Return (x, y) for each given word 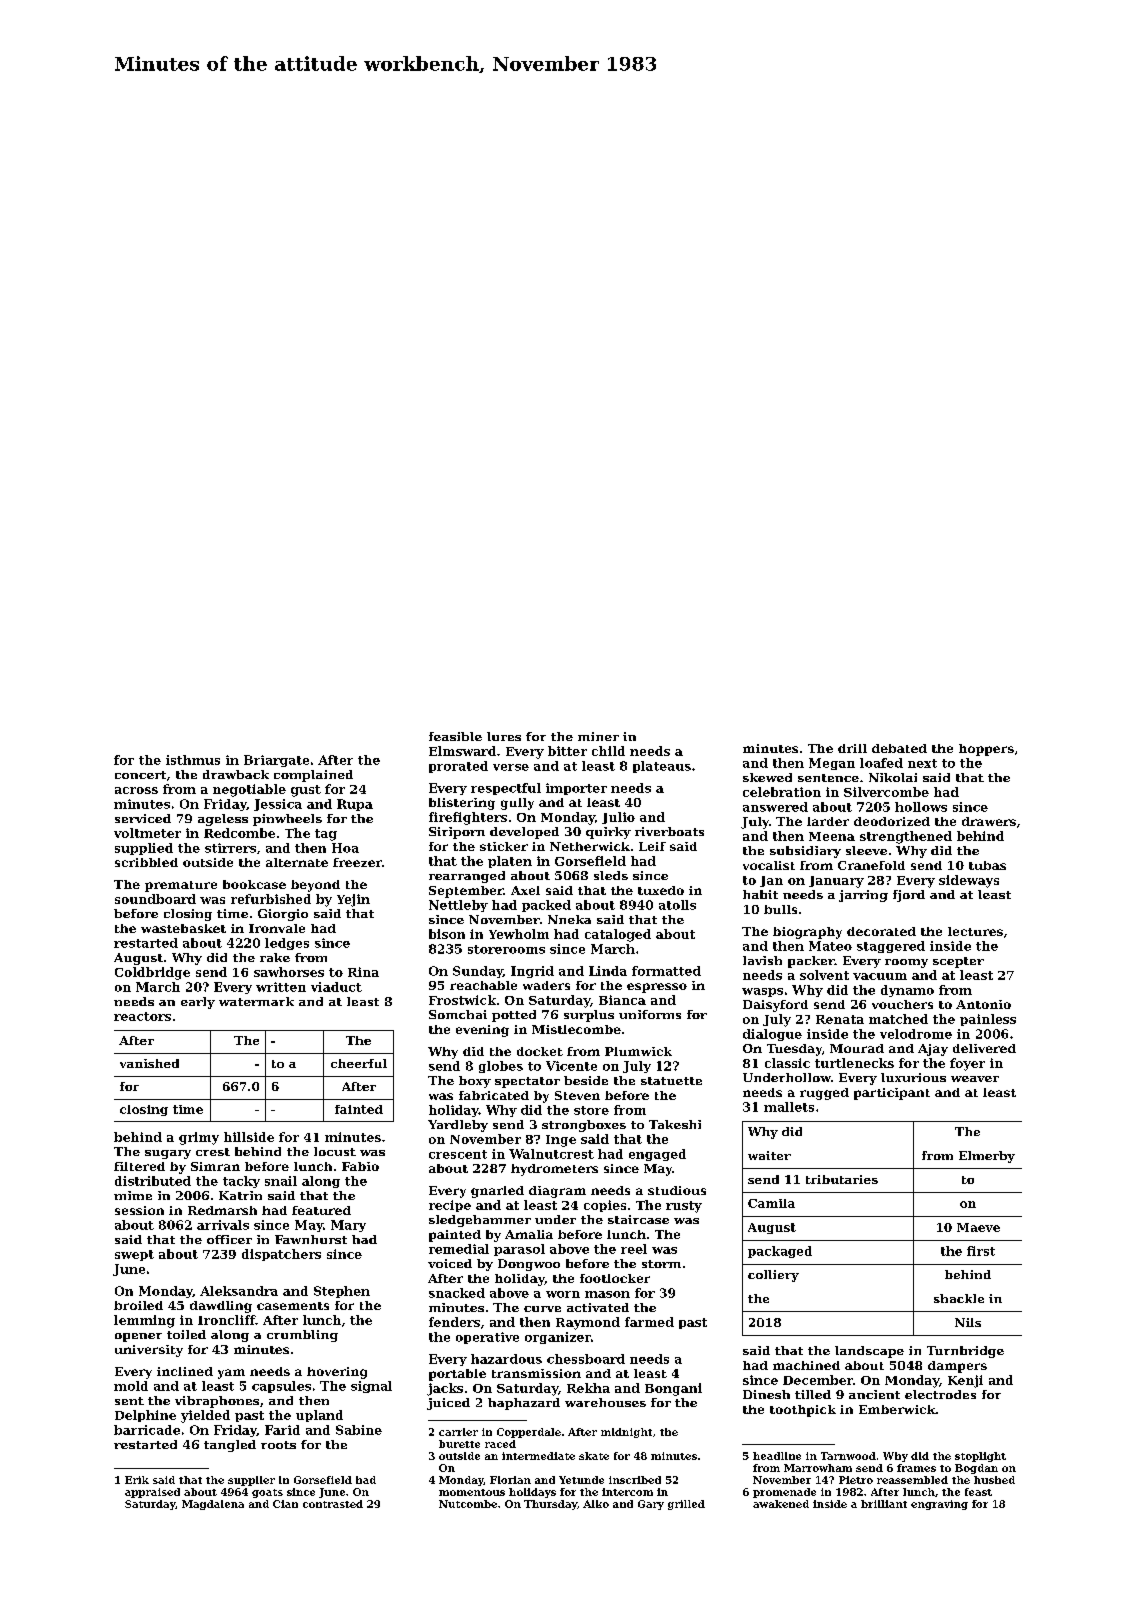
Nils (968, 1322)
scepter (958, 962)
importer (576, 789)
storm (661, 1264)
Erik (137, 1480)
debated (899, 748)
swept (134, 1255)
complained (313, 776)
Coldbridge (152, 973)
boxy (475, 1082)
